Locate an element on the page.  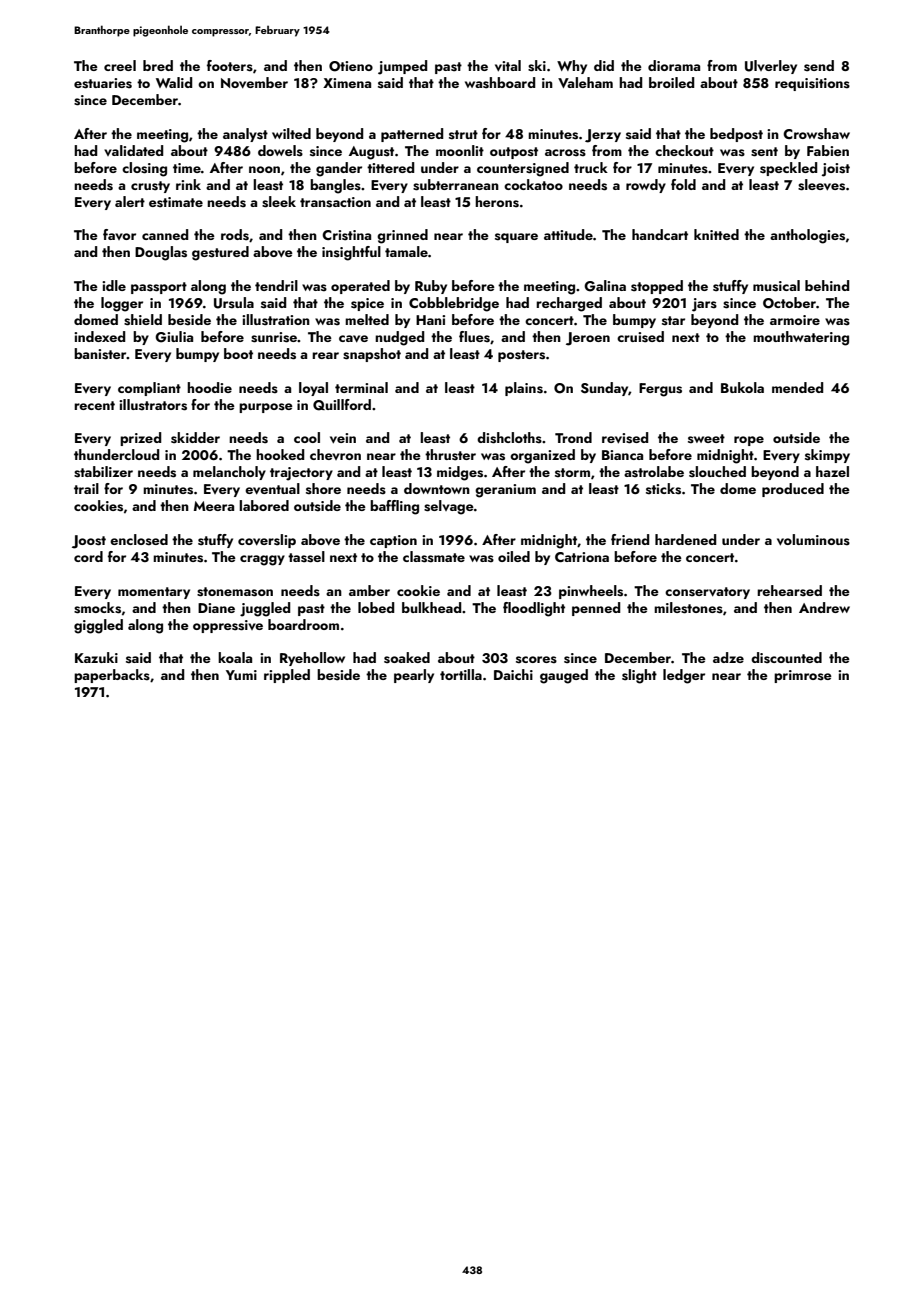
hardened is located at coordinates (685, 539).
